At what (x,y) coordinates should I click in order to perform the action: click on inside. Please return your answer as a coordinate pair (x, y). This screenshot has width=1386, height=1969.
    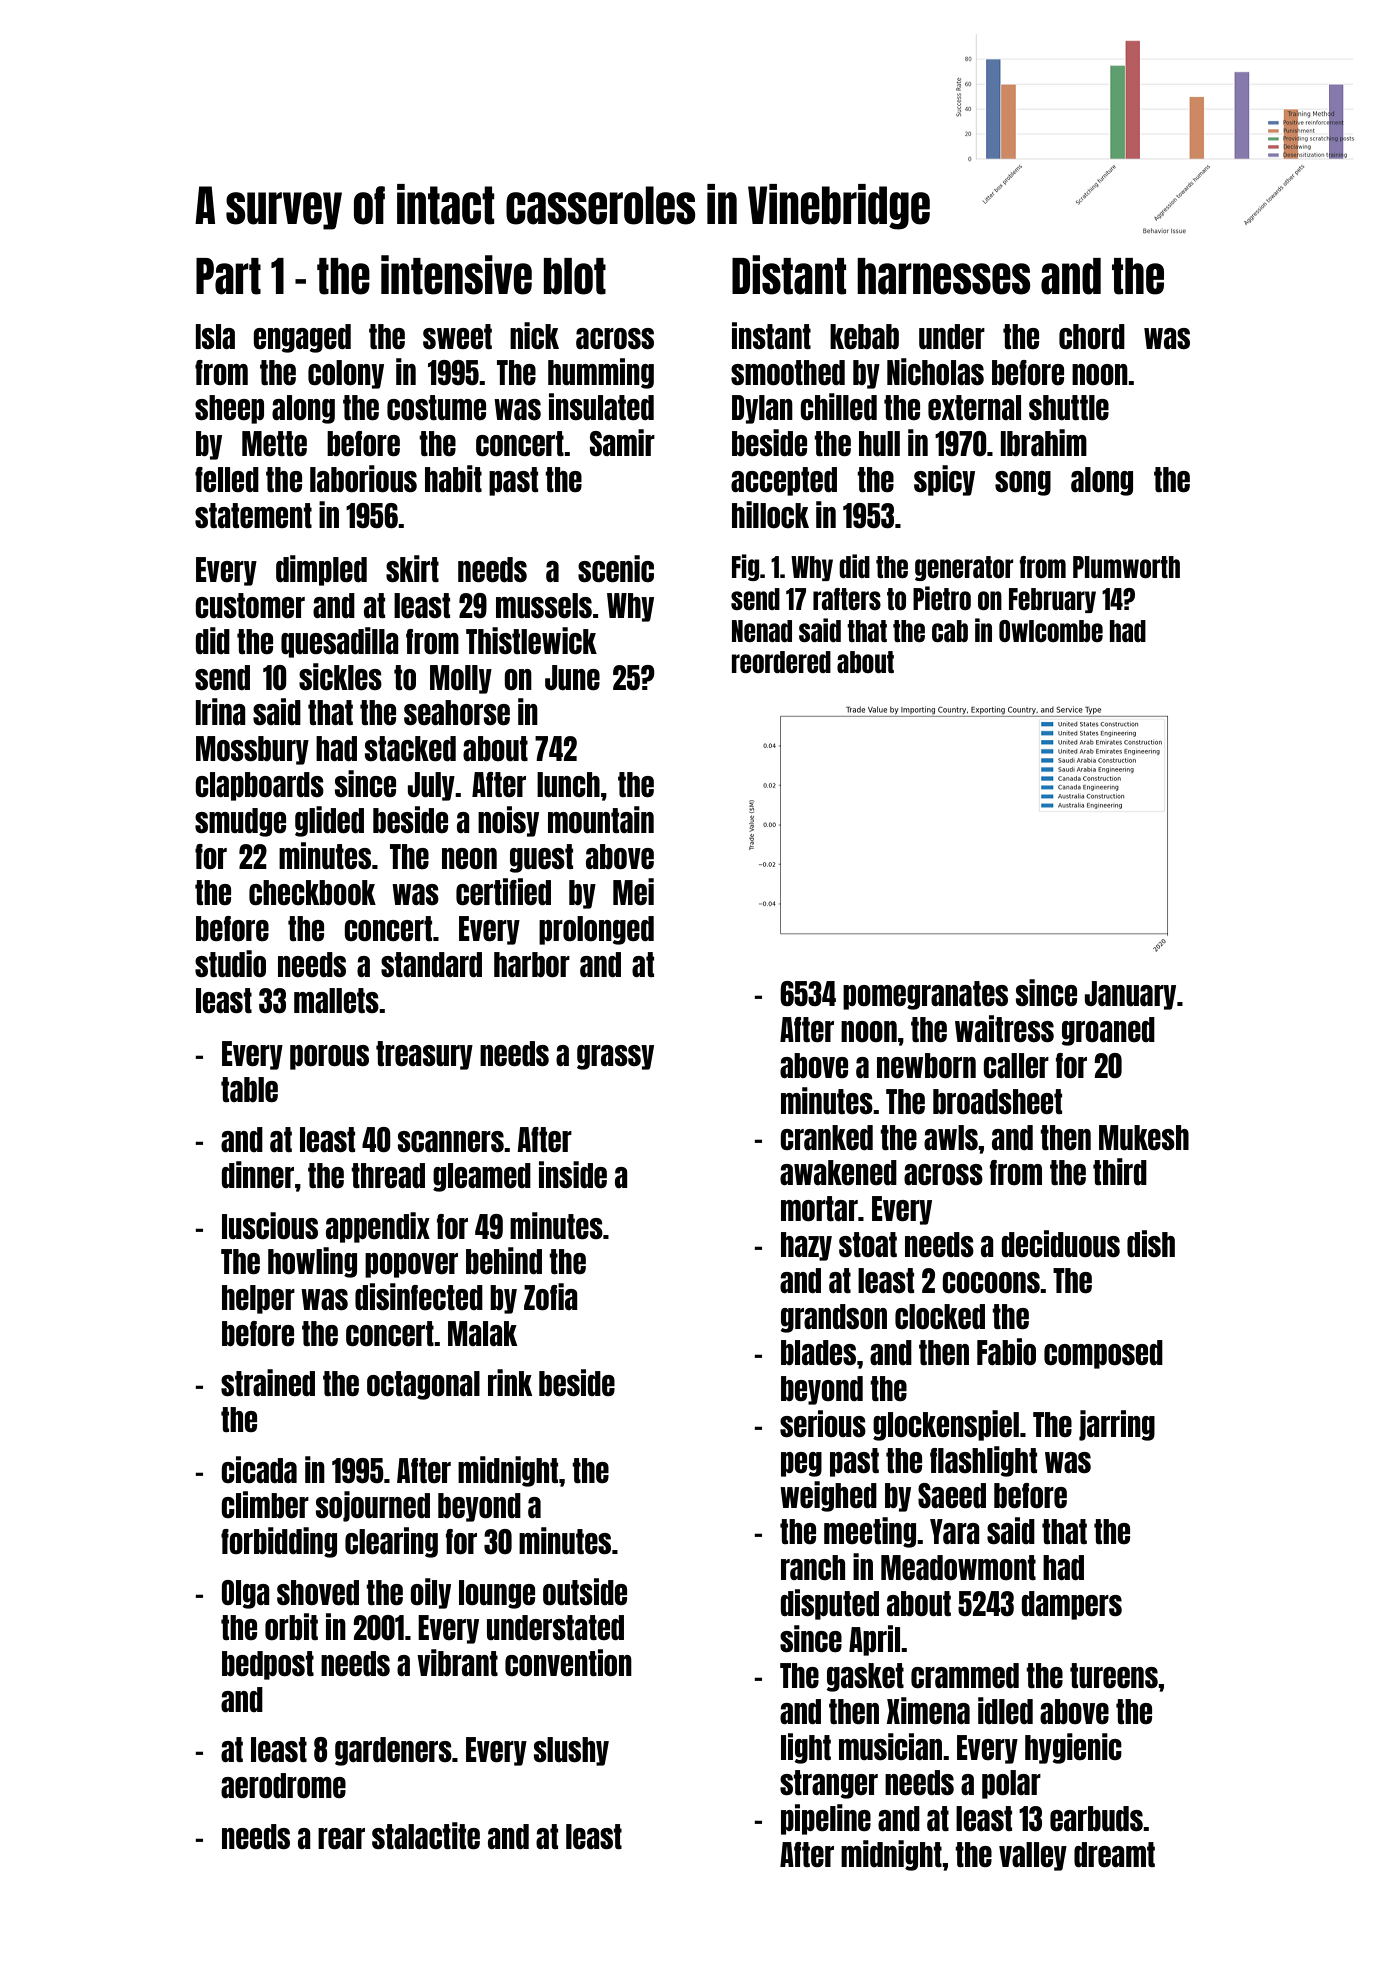
    Looking at the image, I should click on (573, 1174).
